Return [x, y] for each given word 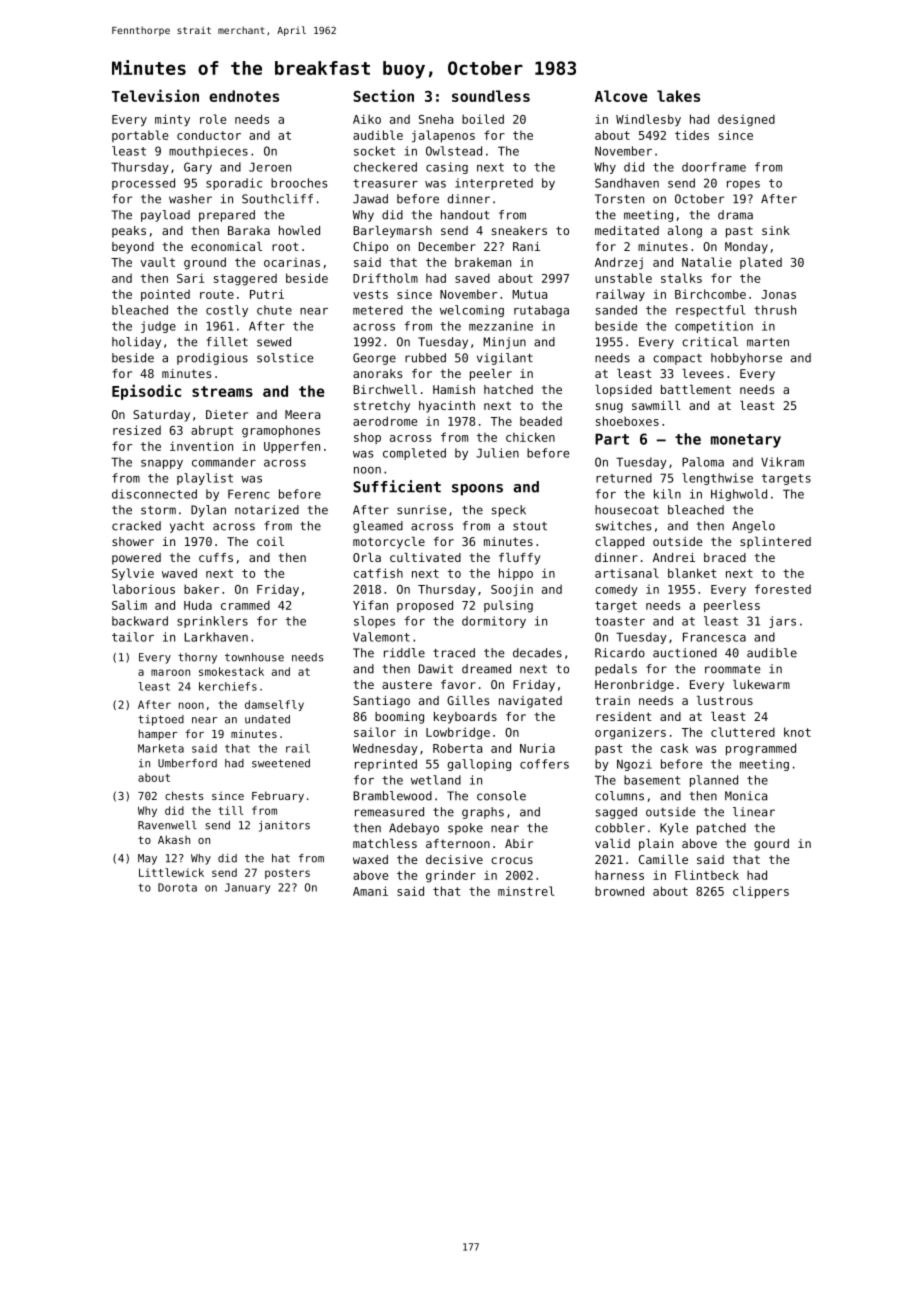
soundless [491, 96]
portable [140, 136]
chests [184, 795]
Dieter [227, 414]
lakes [678, 96]
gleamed [378, 527]
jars [782, 622]
